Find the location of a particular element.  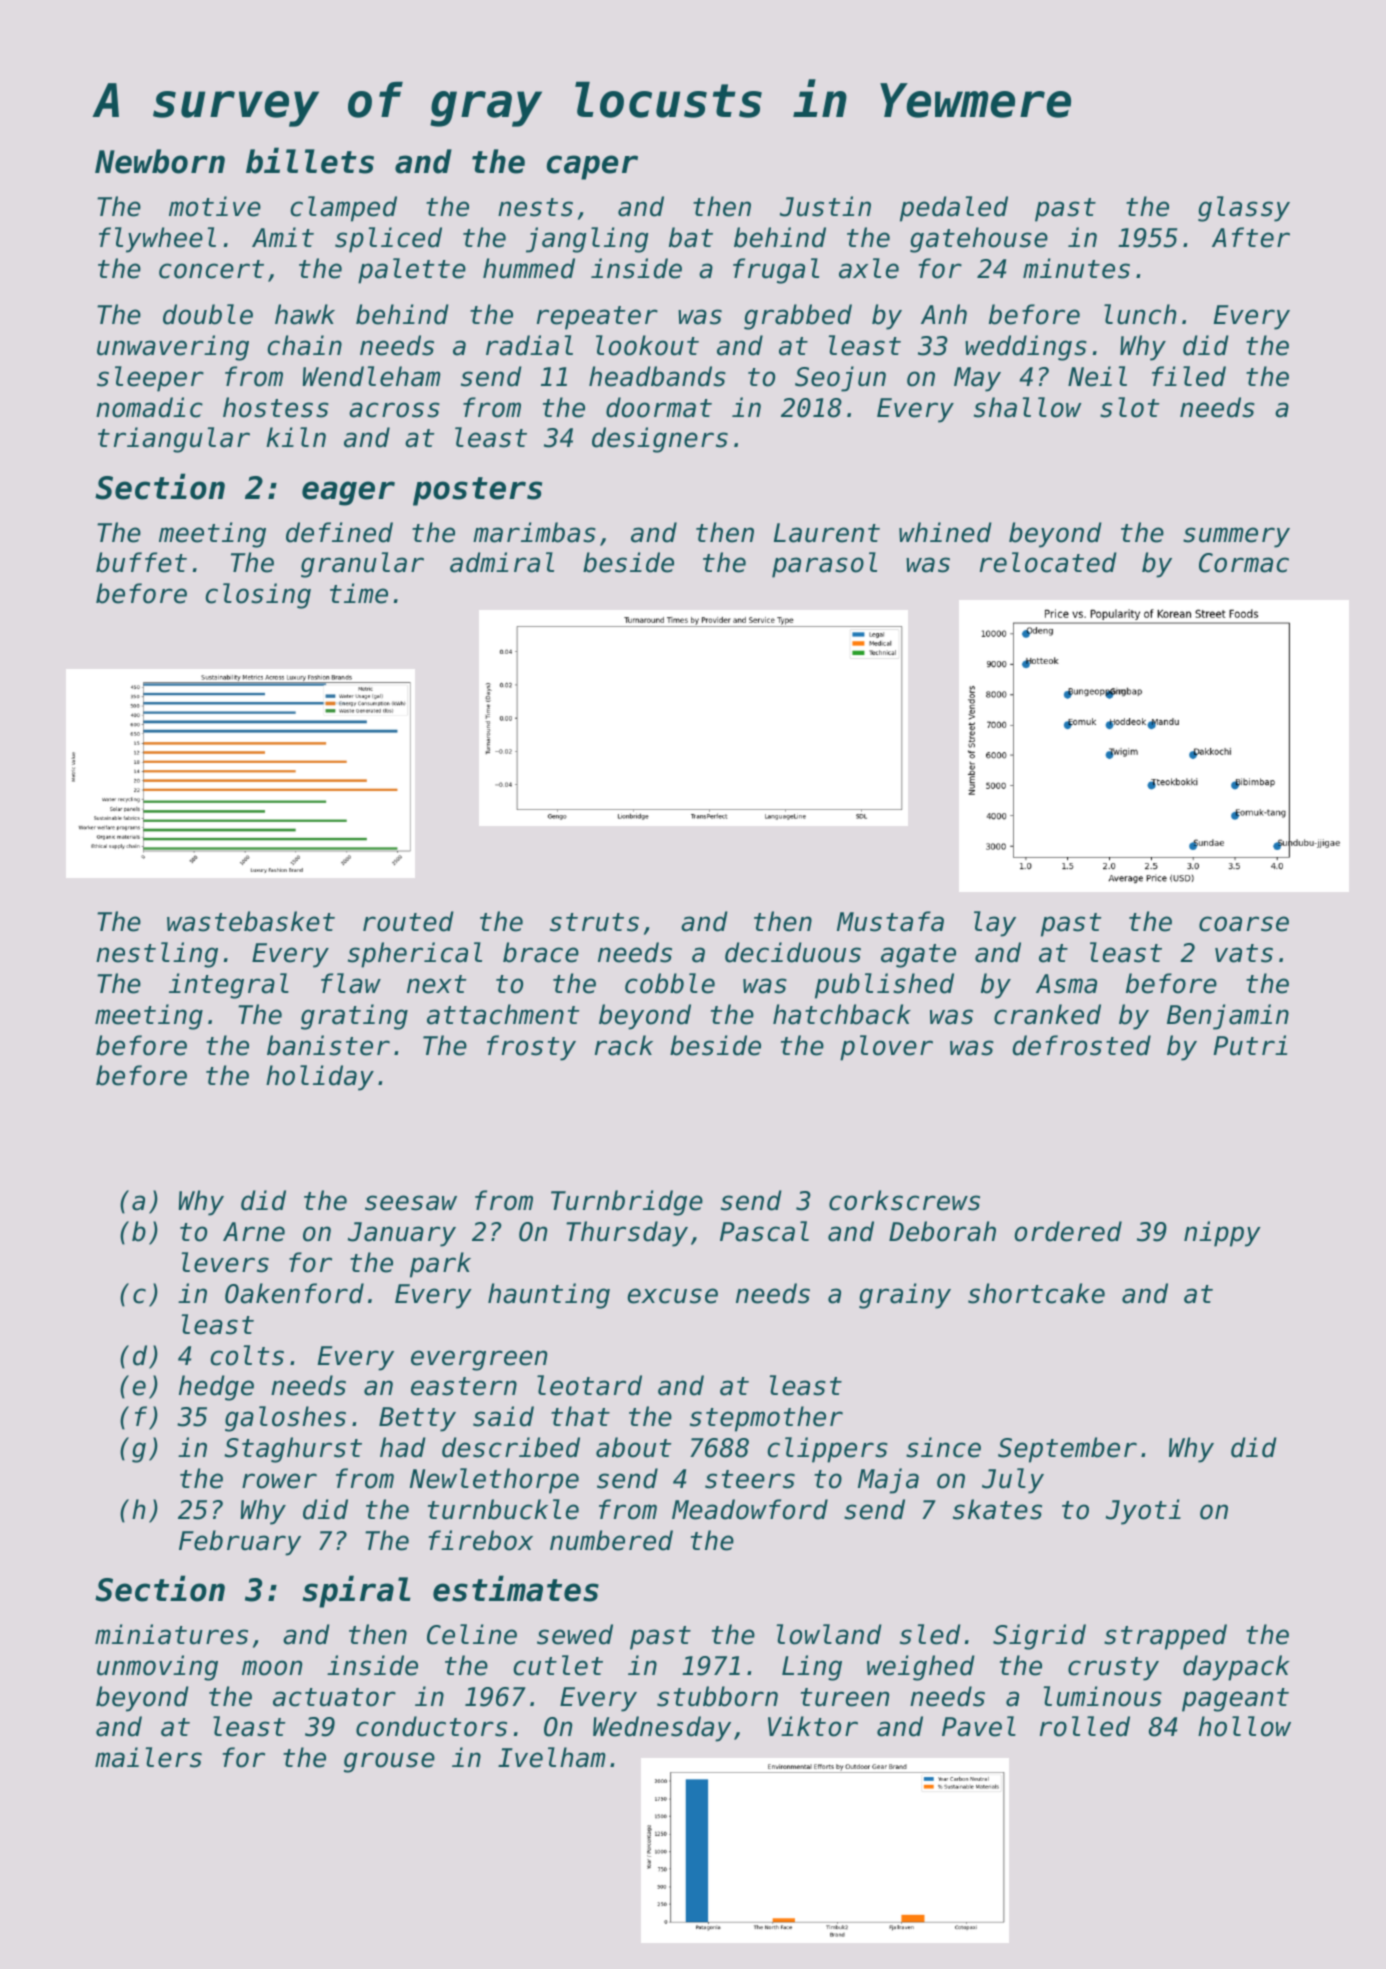

minutes is located at coordinates (1076, 268).
